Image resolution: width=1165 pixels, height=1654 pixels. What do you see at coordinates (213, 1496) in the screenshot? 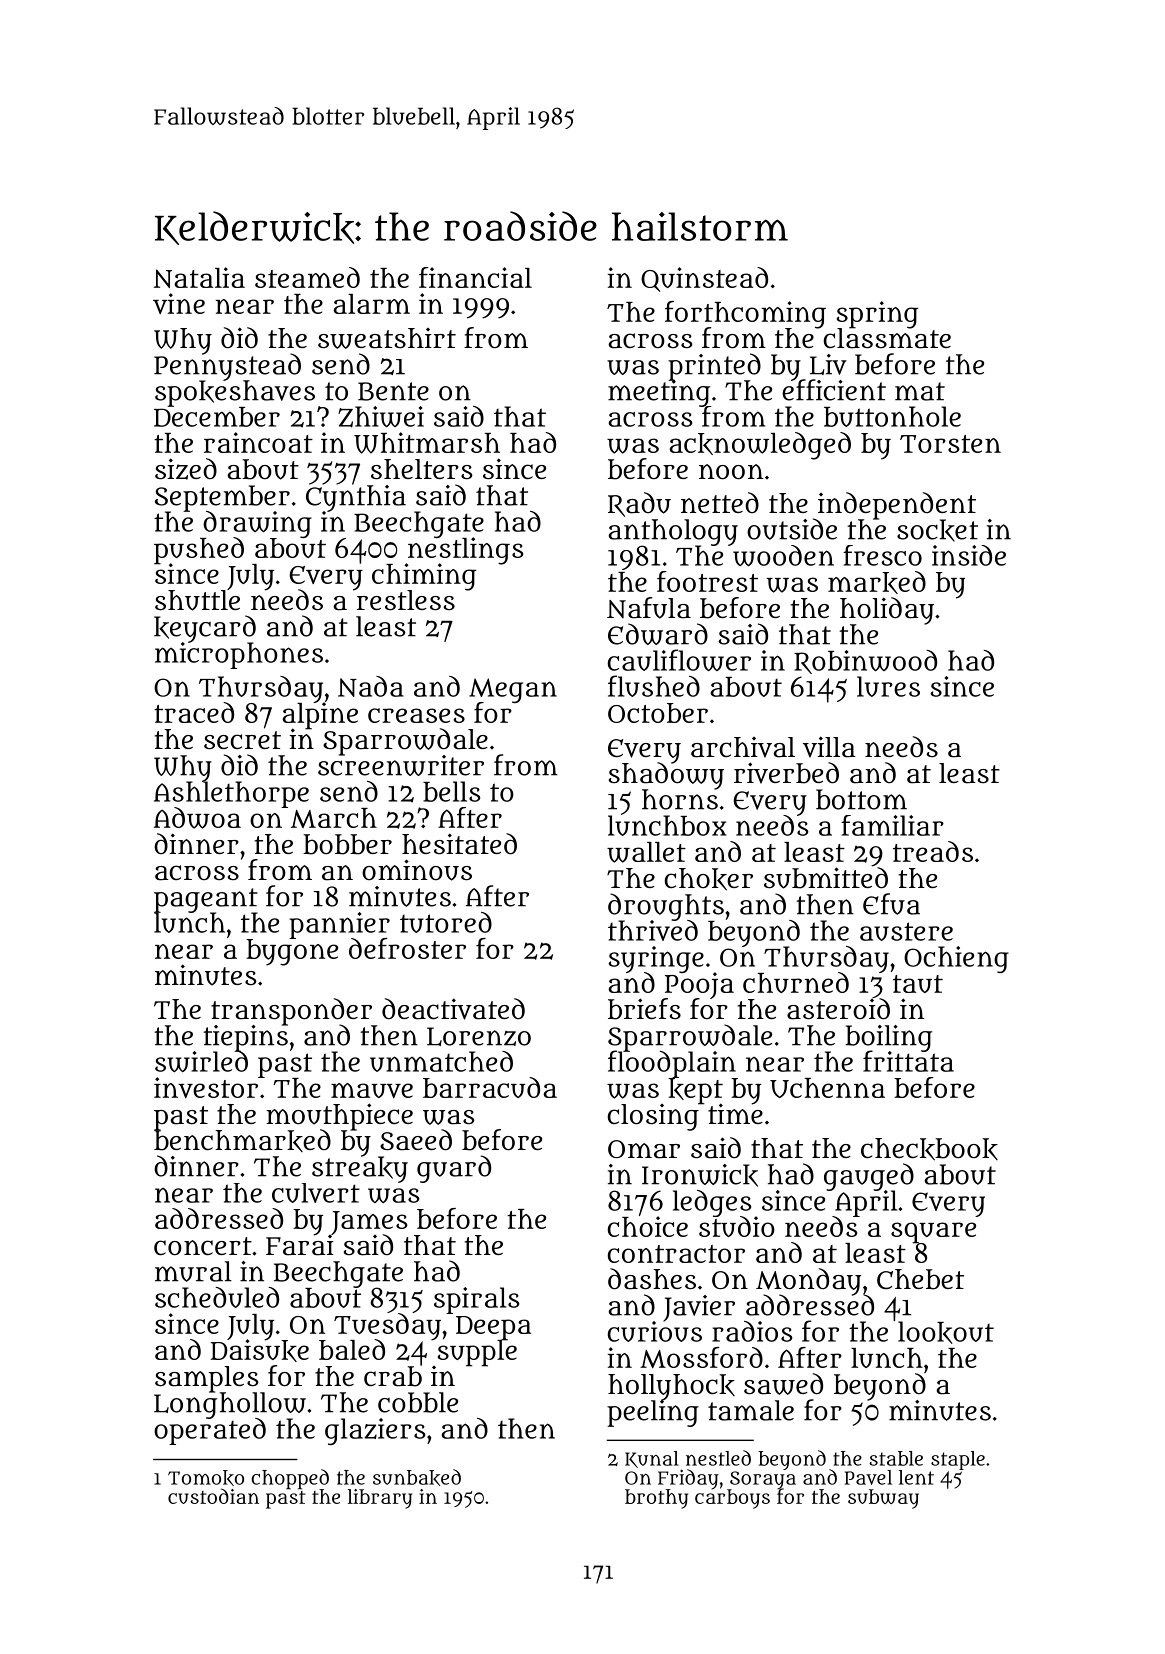
I see `custodian` at bounding box center [213, 1496].
